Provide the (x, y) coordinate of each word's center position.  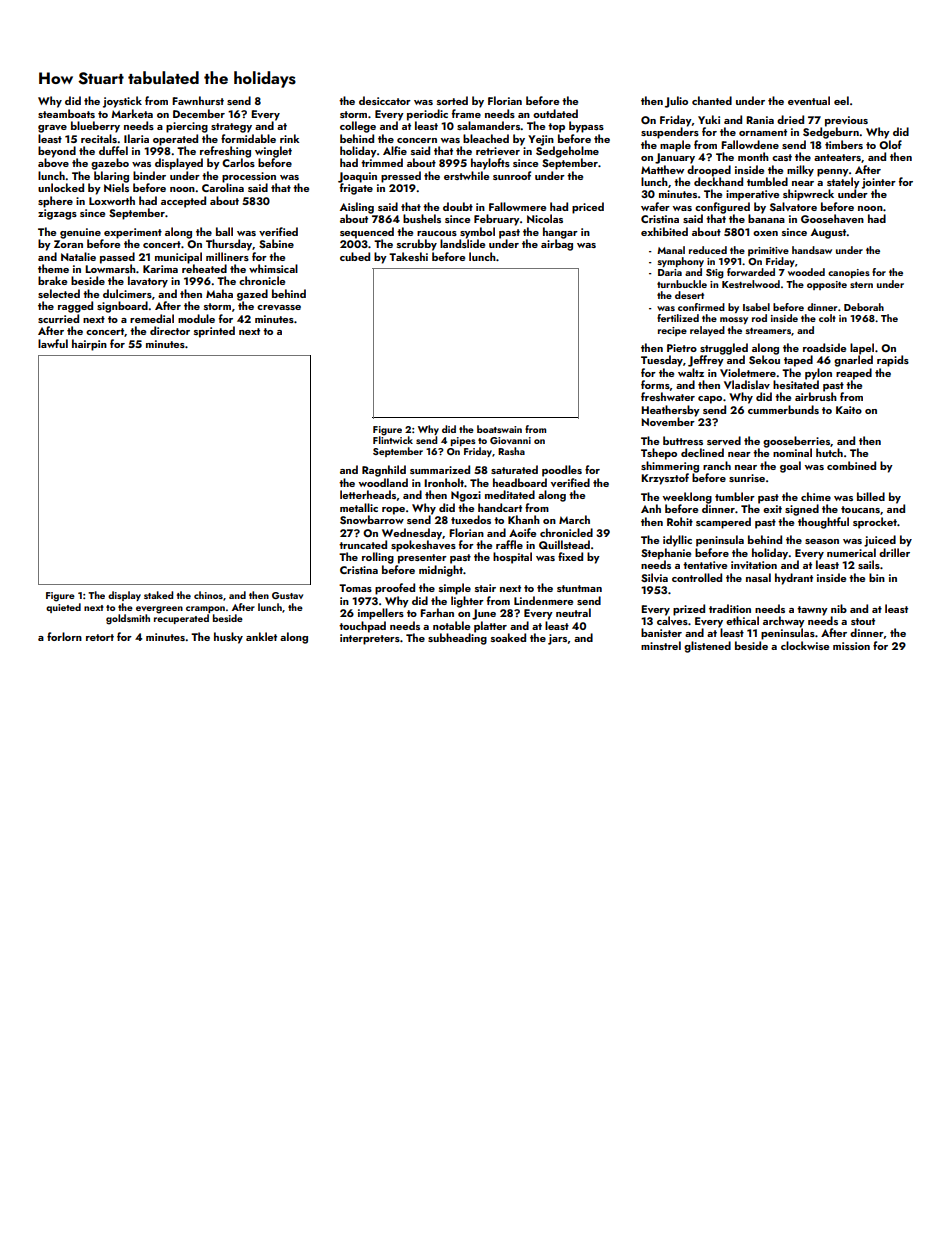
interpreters (370, 639)
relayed (707, 331)
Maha (219, 293)
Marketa (132, 113)
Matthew (662, 169)
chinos (208, 595)
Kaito (849, 410)
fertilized (678, 318)
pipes (463, 441)
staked (158, 595)
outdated (555, 113)
